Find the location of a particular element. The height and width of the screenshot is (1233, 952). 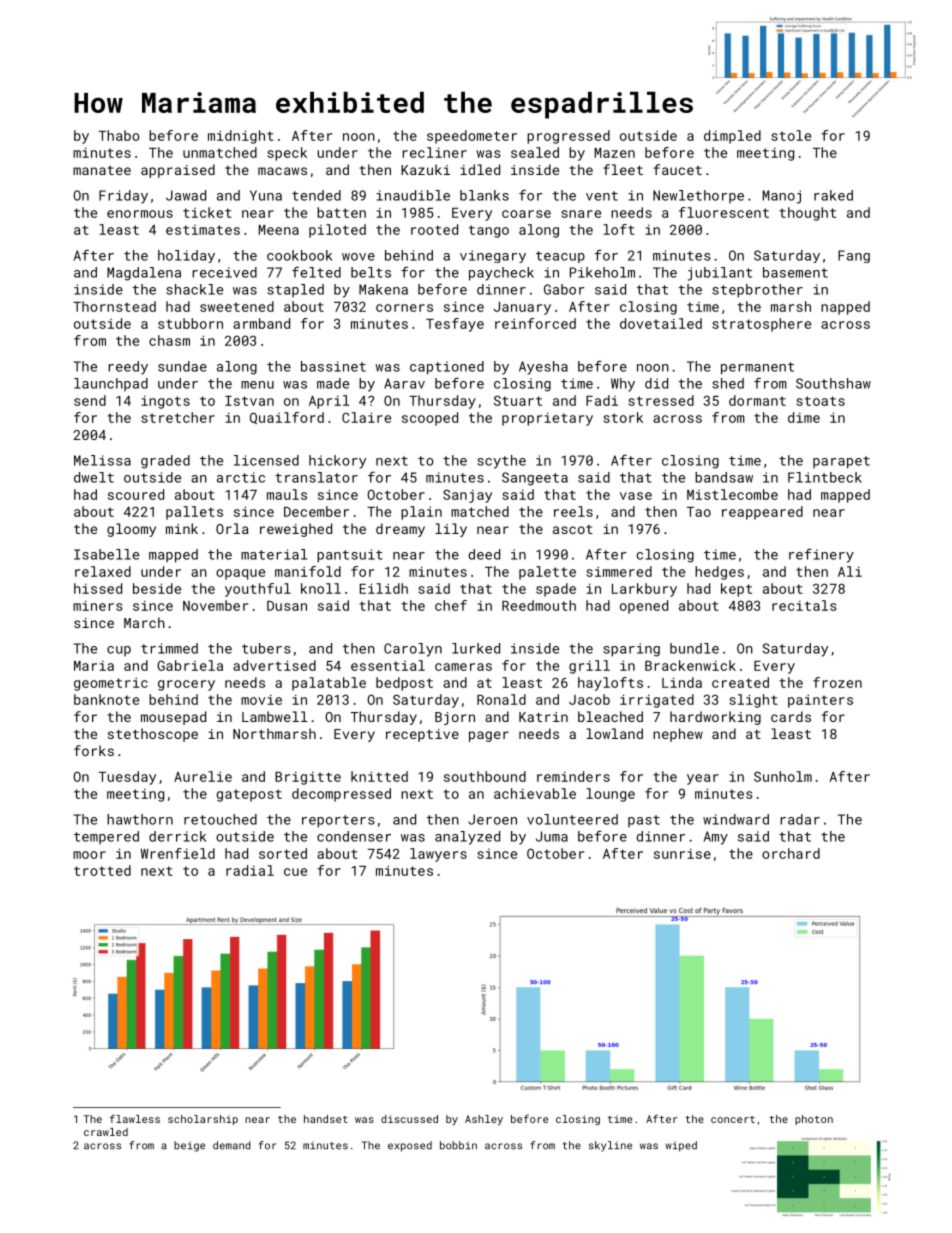

analyzed is located at coordinates (467, 838).
